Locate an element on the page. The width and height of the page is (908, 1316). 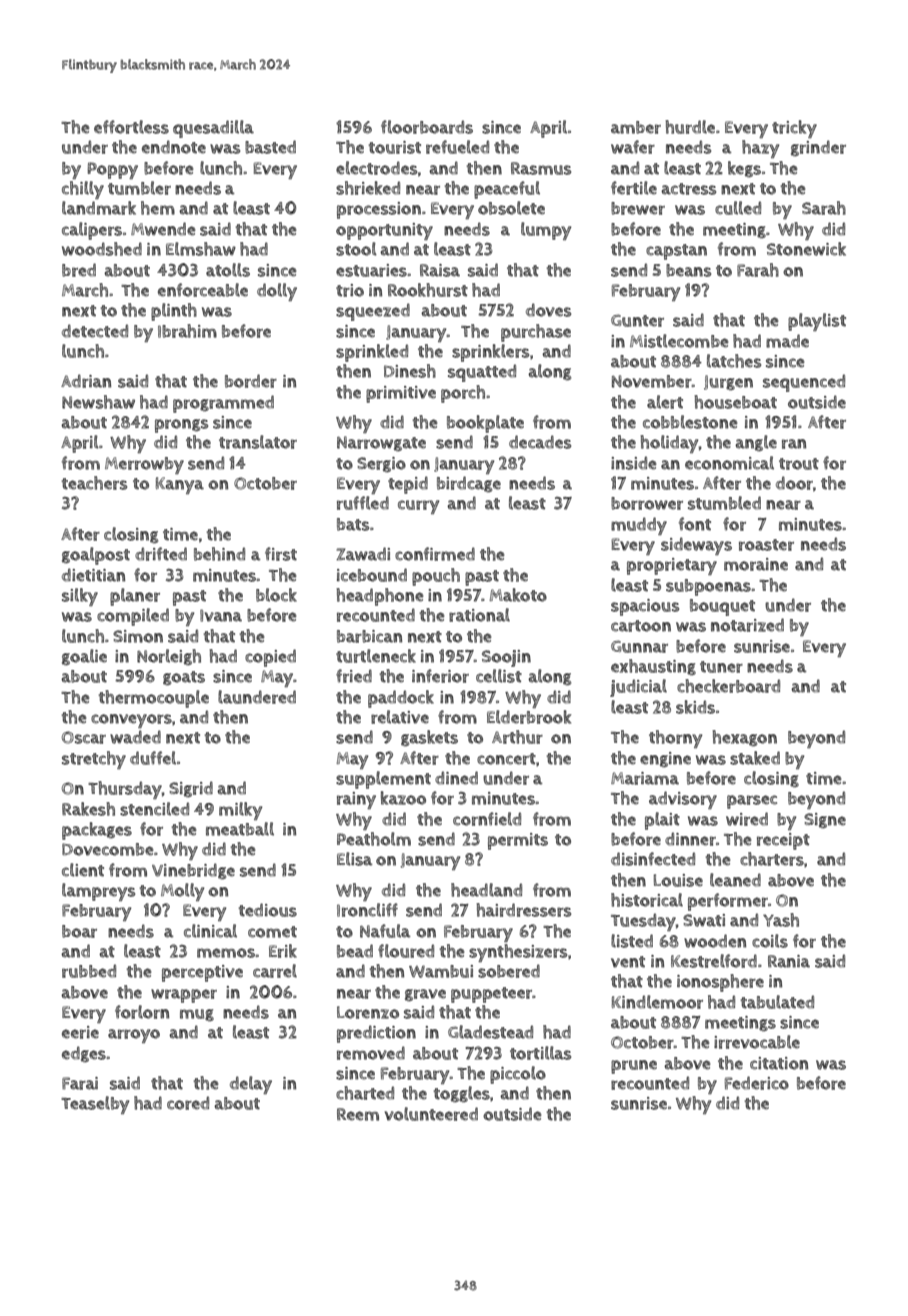
dined is located at coordinates (456, 778).
